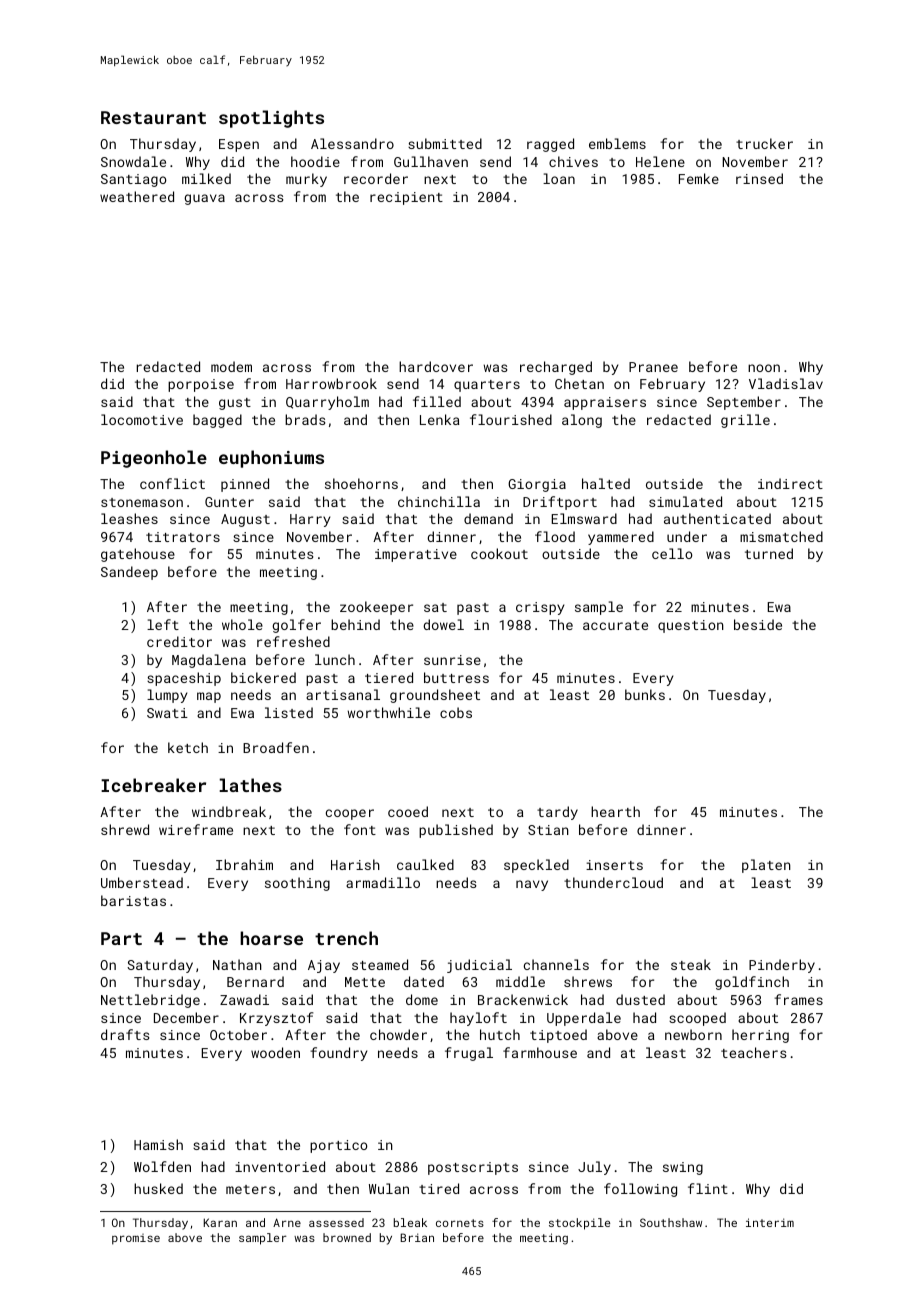  What do you see at coordinates (770, 1222) in the screenshot?
I see `interim` at bounding box center [770, 1222].
